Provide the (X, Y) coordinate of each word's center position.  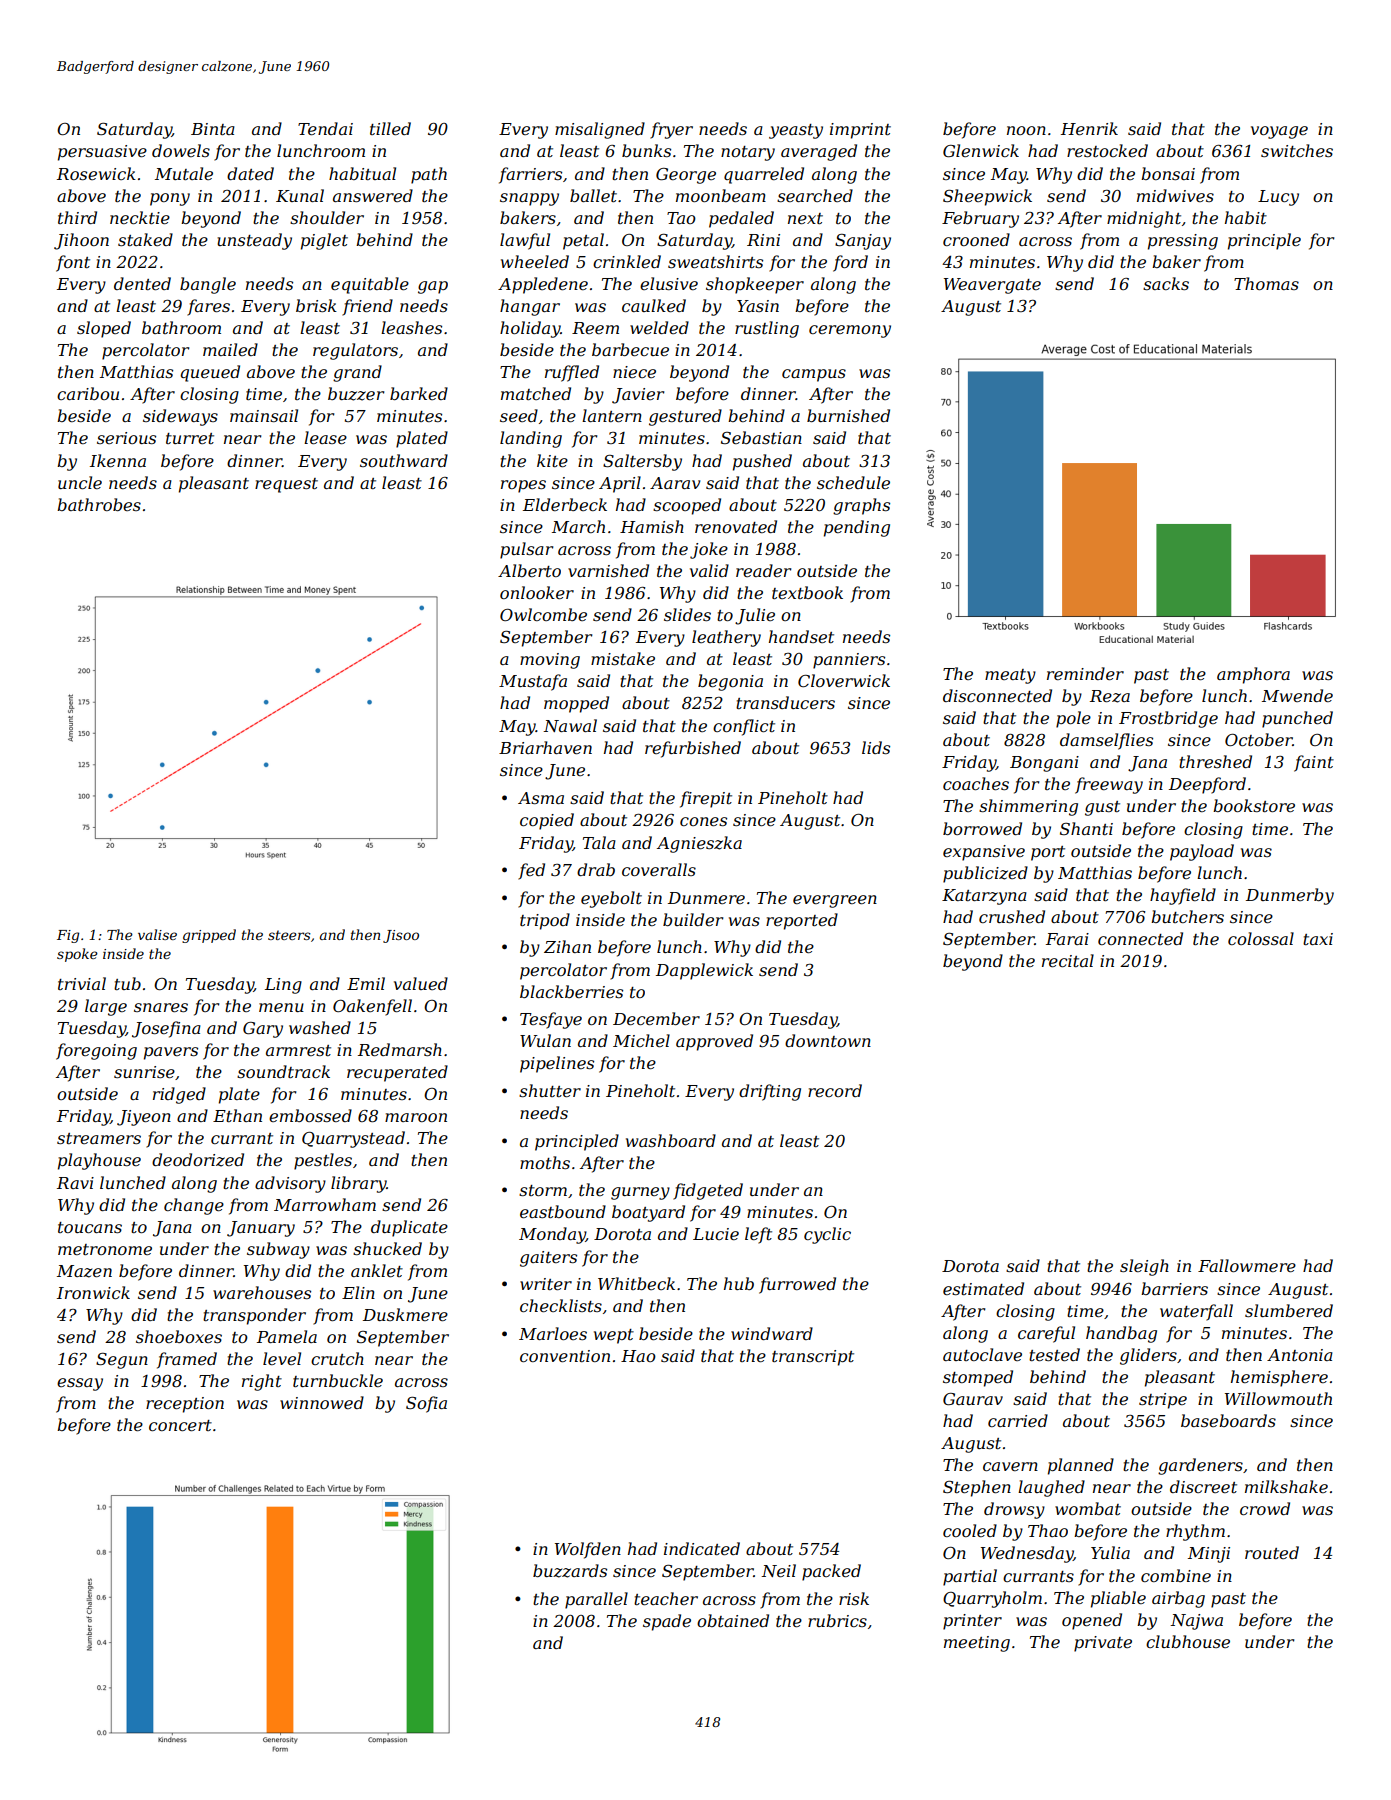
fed (531, 871)
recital (1068, 960)
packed (831, 1572)
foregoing (96, 1051)
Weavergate (992, 286)
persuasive (102, 153)
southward (404, 460)
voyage (1279, 132)
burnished (848, 415)
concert (180, 1425)
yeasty (796, 131)
